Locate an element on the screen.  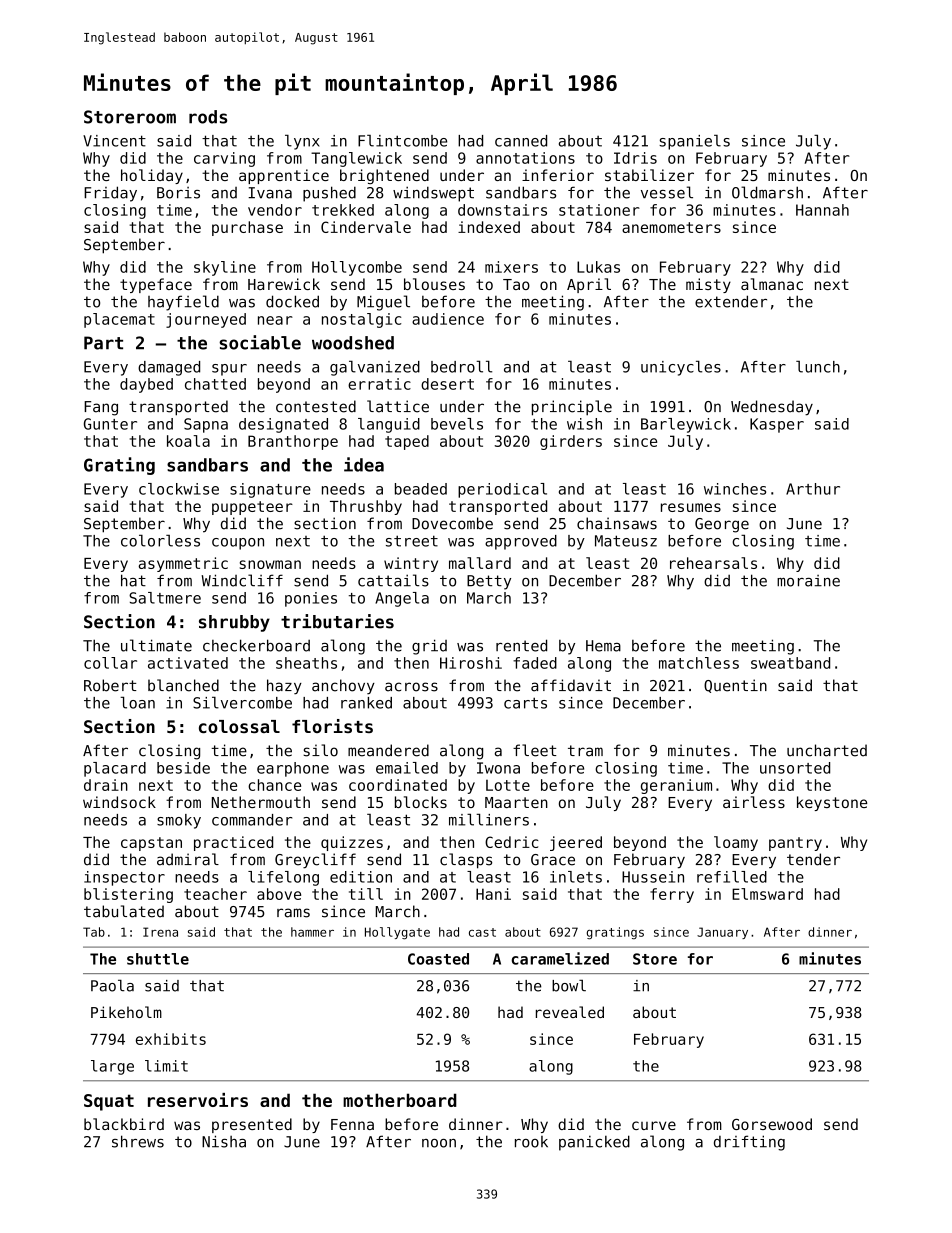
almanac is located at coordinates (772, 284).
